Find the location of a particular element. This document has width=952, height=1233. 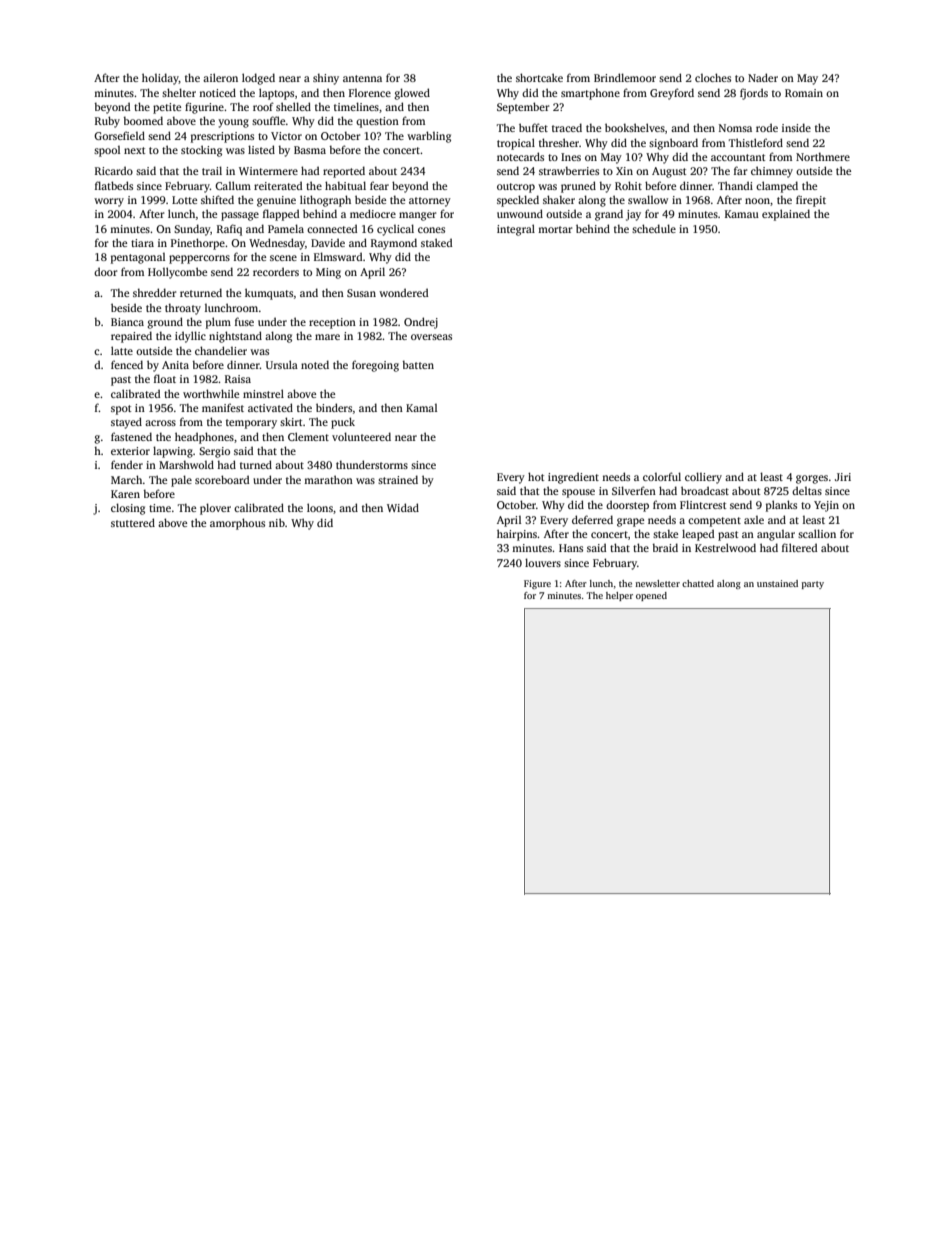

cloches is located at coordinates (713, 77).
